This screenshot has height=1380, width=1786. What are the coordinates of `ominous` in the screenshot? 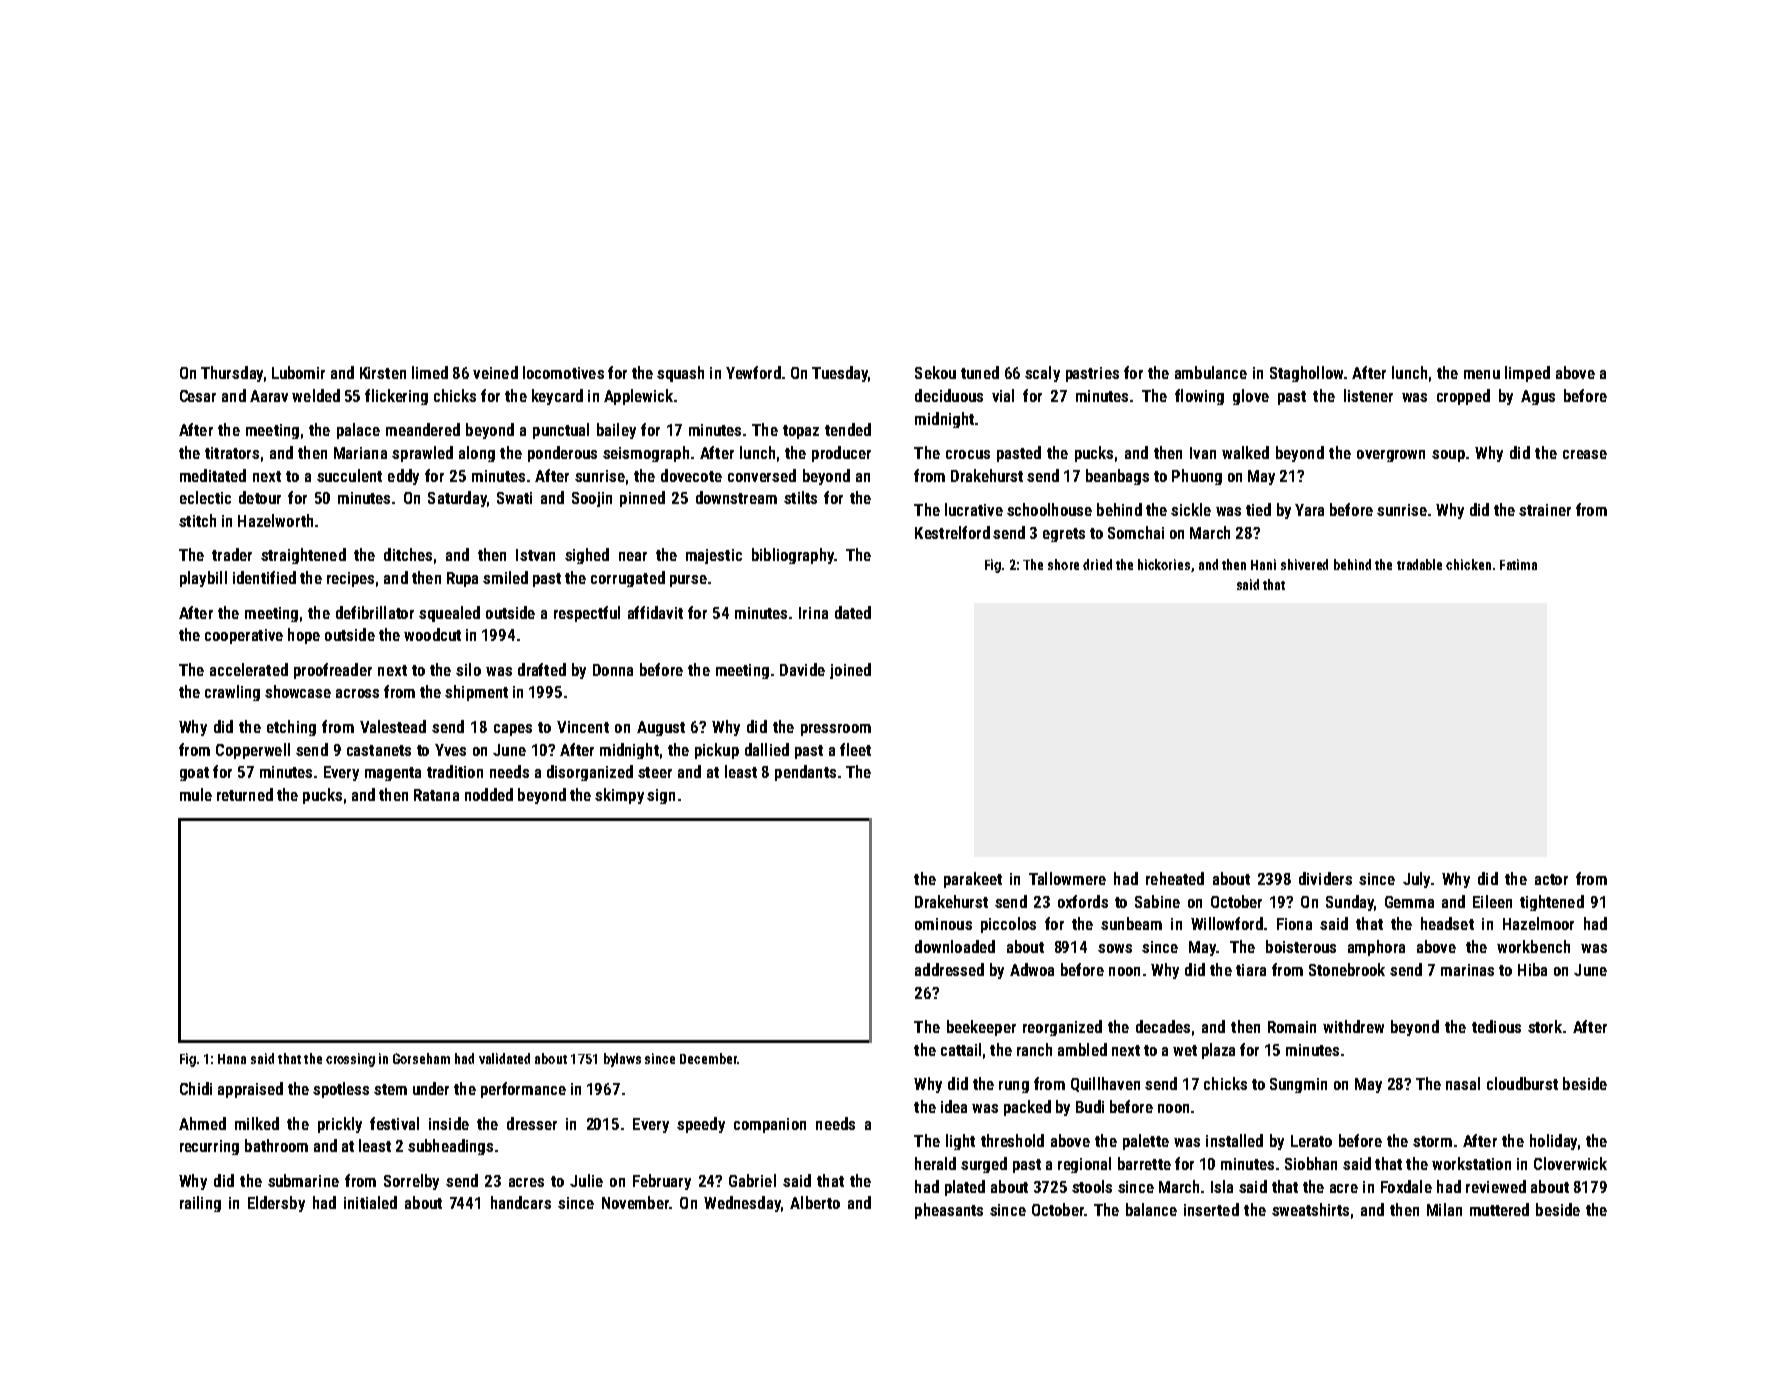 It's located at (943, 924).
